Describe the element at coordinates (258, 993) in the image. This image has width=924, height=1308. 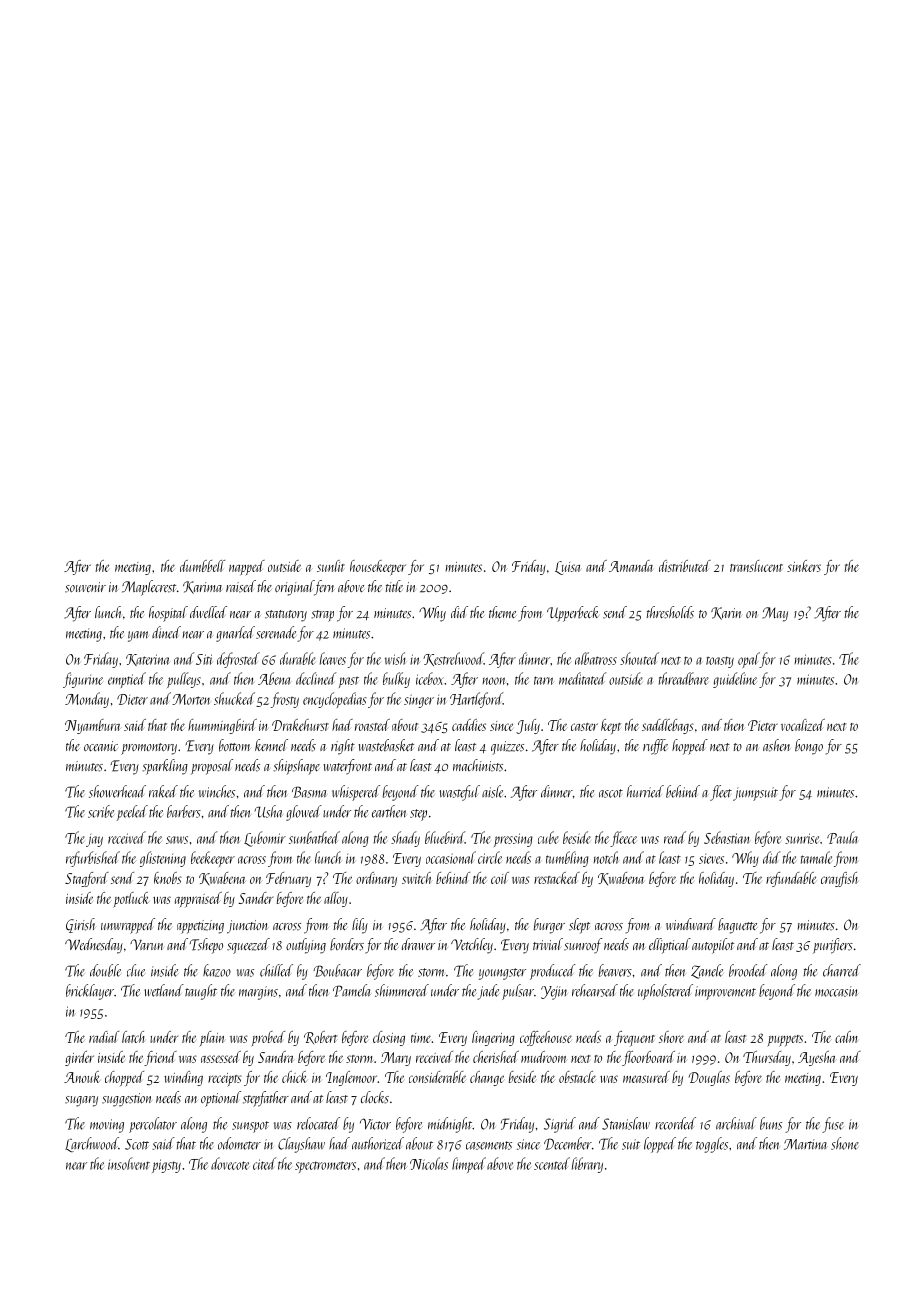
I see `margins` at that location.
